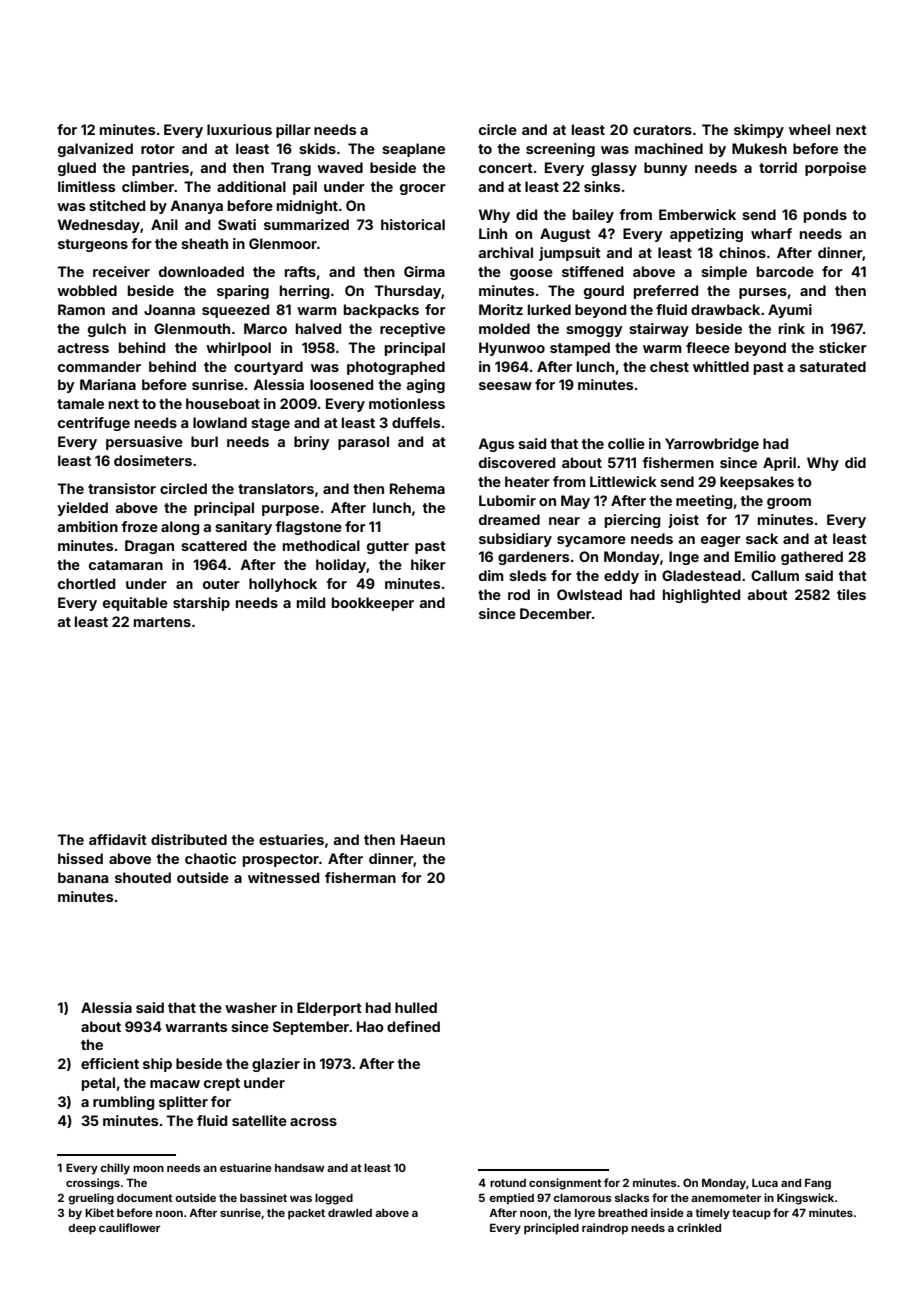 The image size is (924, 1311). What do you see at coordinates (87, 526) in the document?
I see `ambition` at bounding box center [87, 526].
